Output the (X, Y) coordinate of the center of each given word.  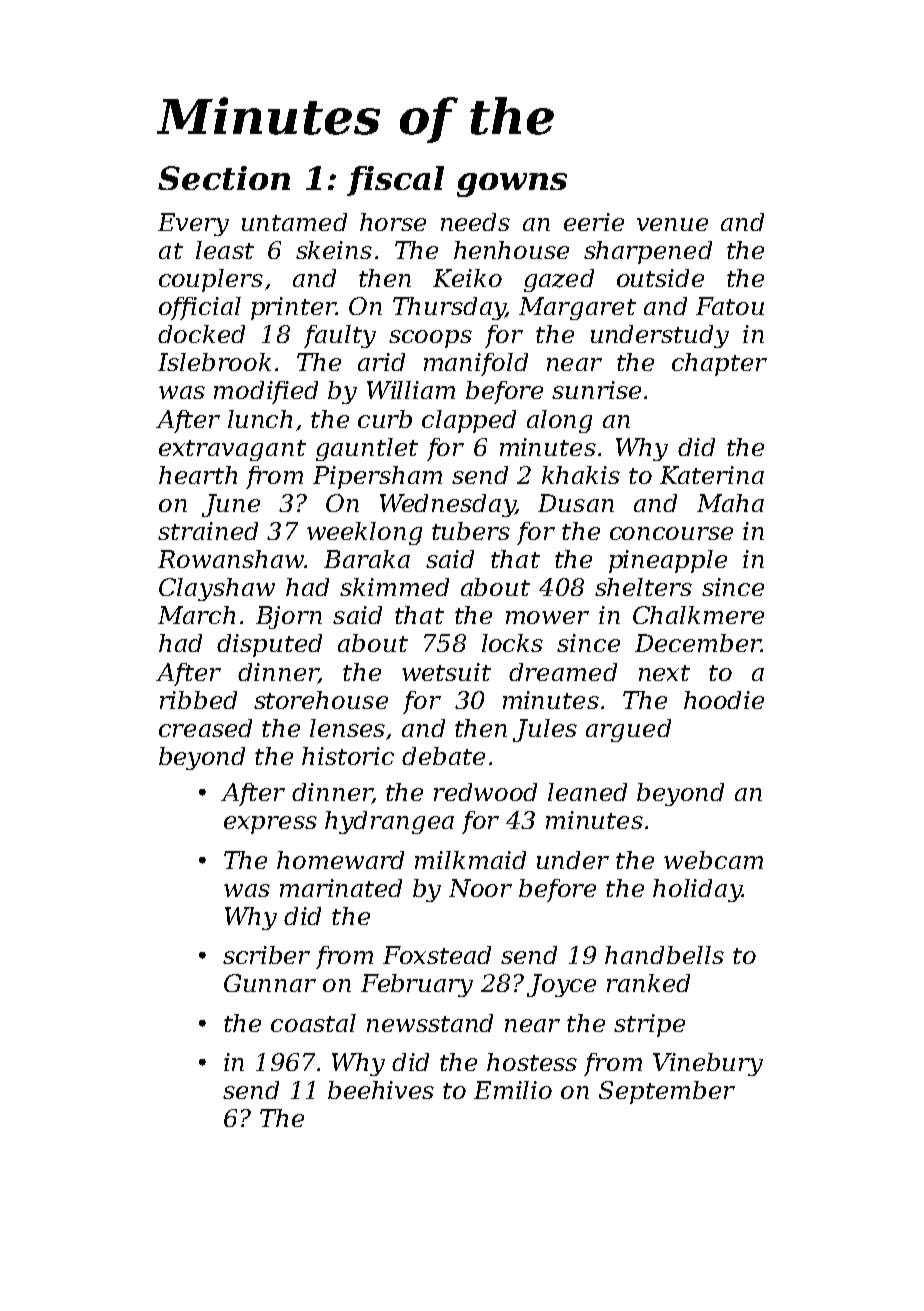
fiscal (395, 181)
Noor (480, 888)
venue (672, 224)
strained (208, 531)
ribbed (198, 700)
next (664, 673)
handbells (664, 955)
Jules (545, 730)
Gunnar (270, 983)
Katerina (712, 475)
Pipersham (377, 477)
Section (224, 178)
